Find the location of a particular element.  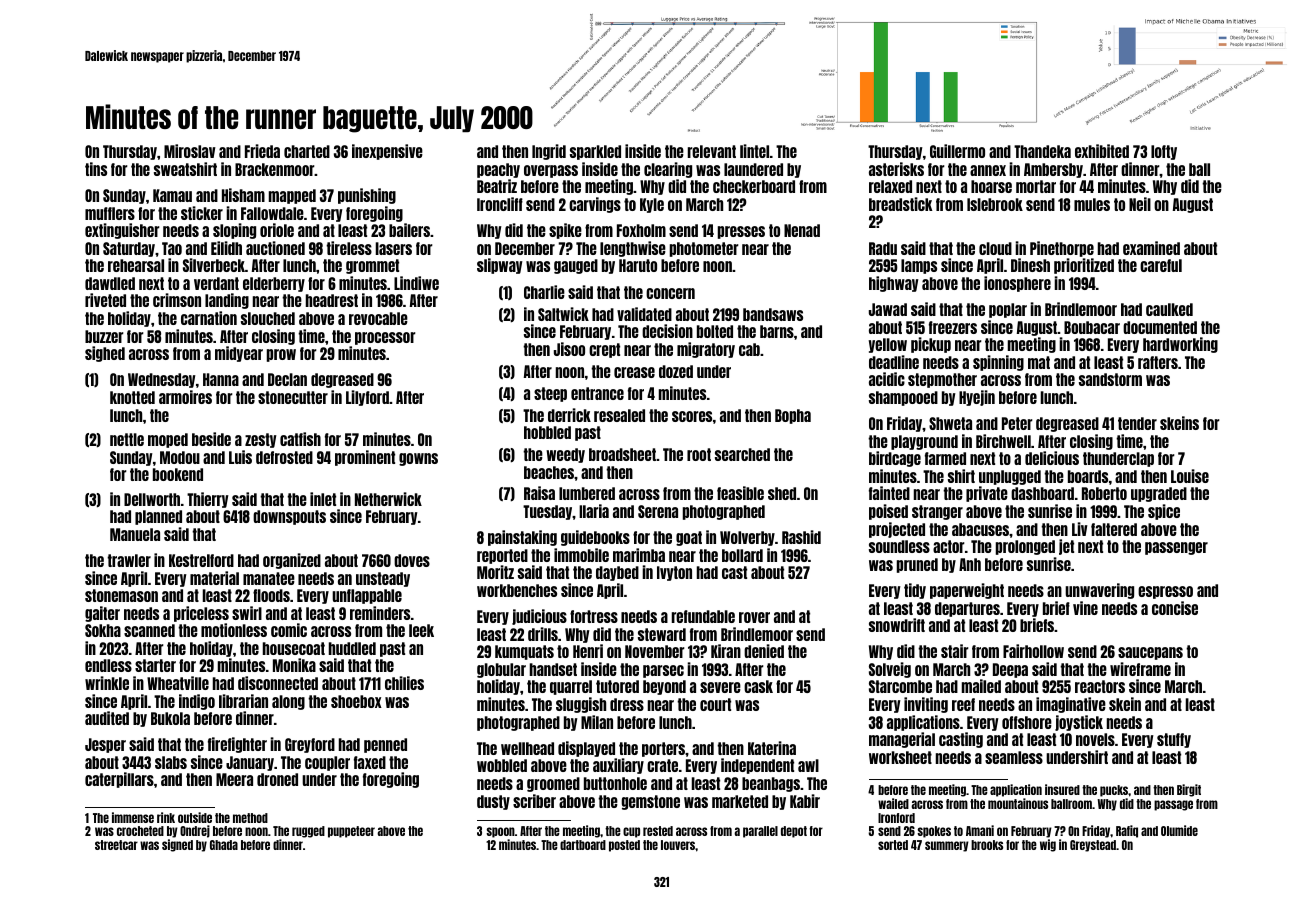

examined is located at coordinates (1151, 248).
